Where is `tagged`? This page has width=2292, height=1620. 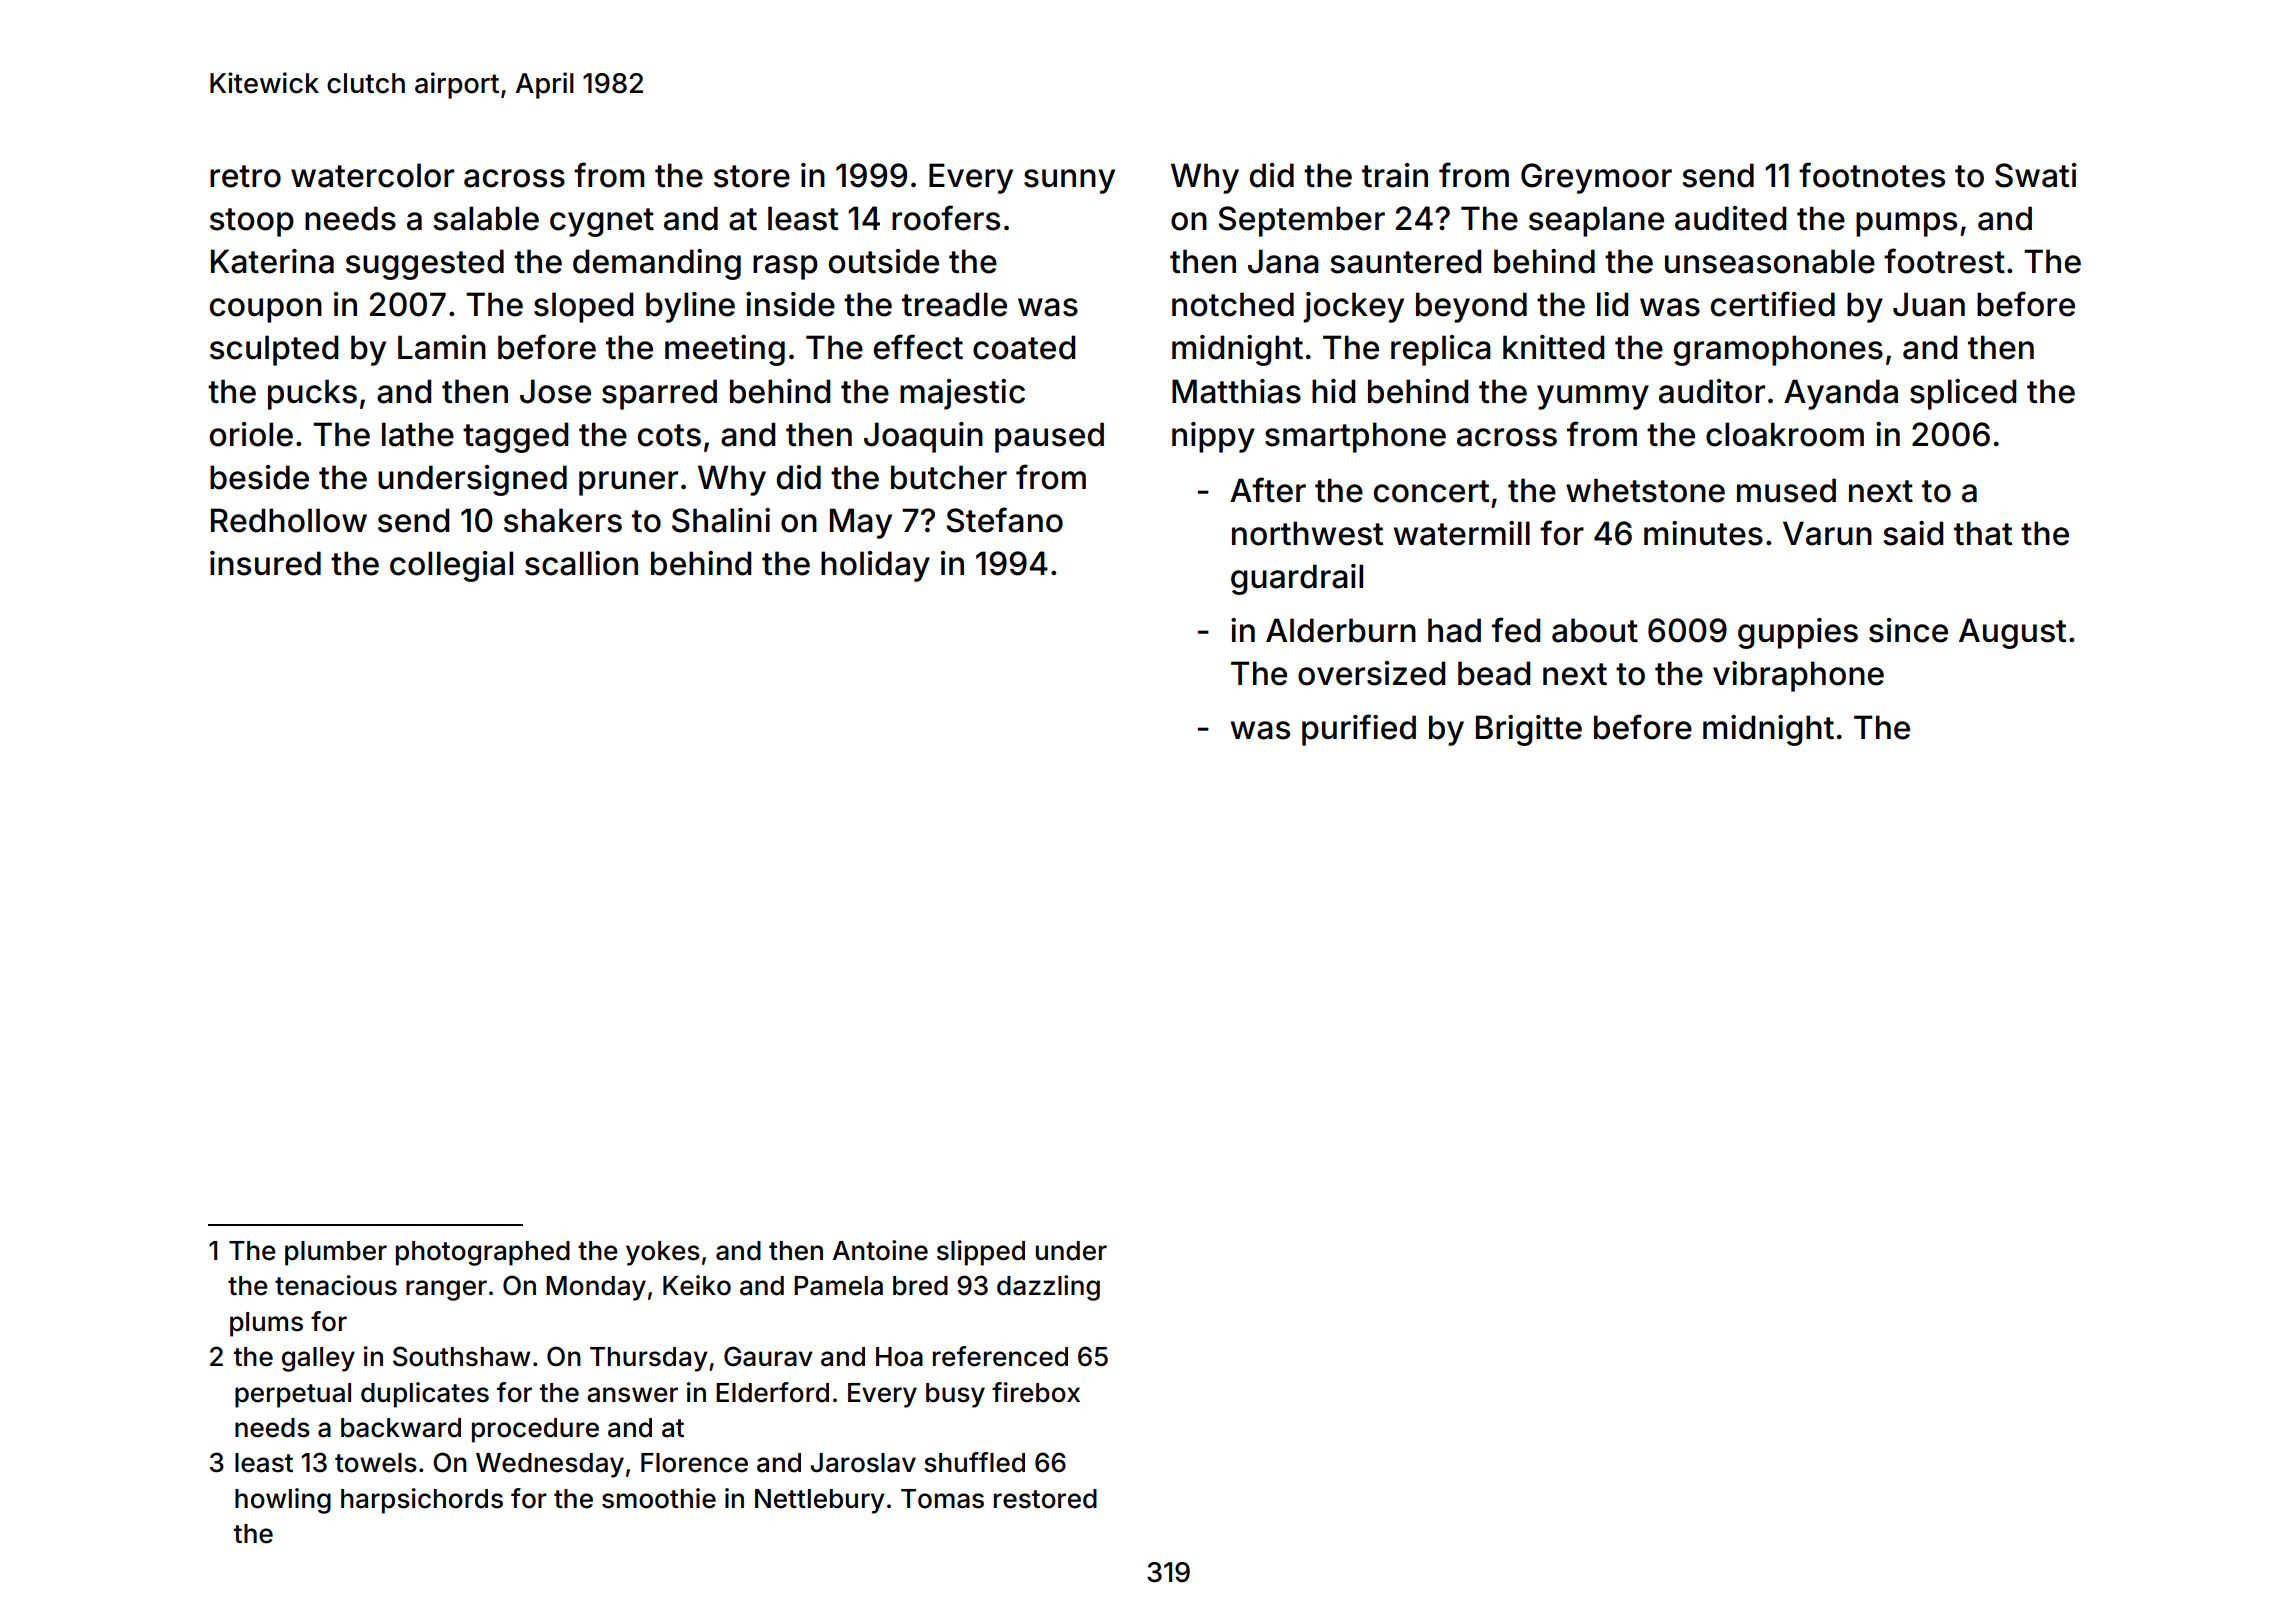 tagged is located at coordinates (515, 437).
